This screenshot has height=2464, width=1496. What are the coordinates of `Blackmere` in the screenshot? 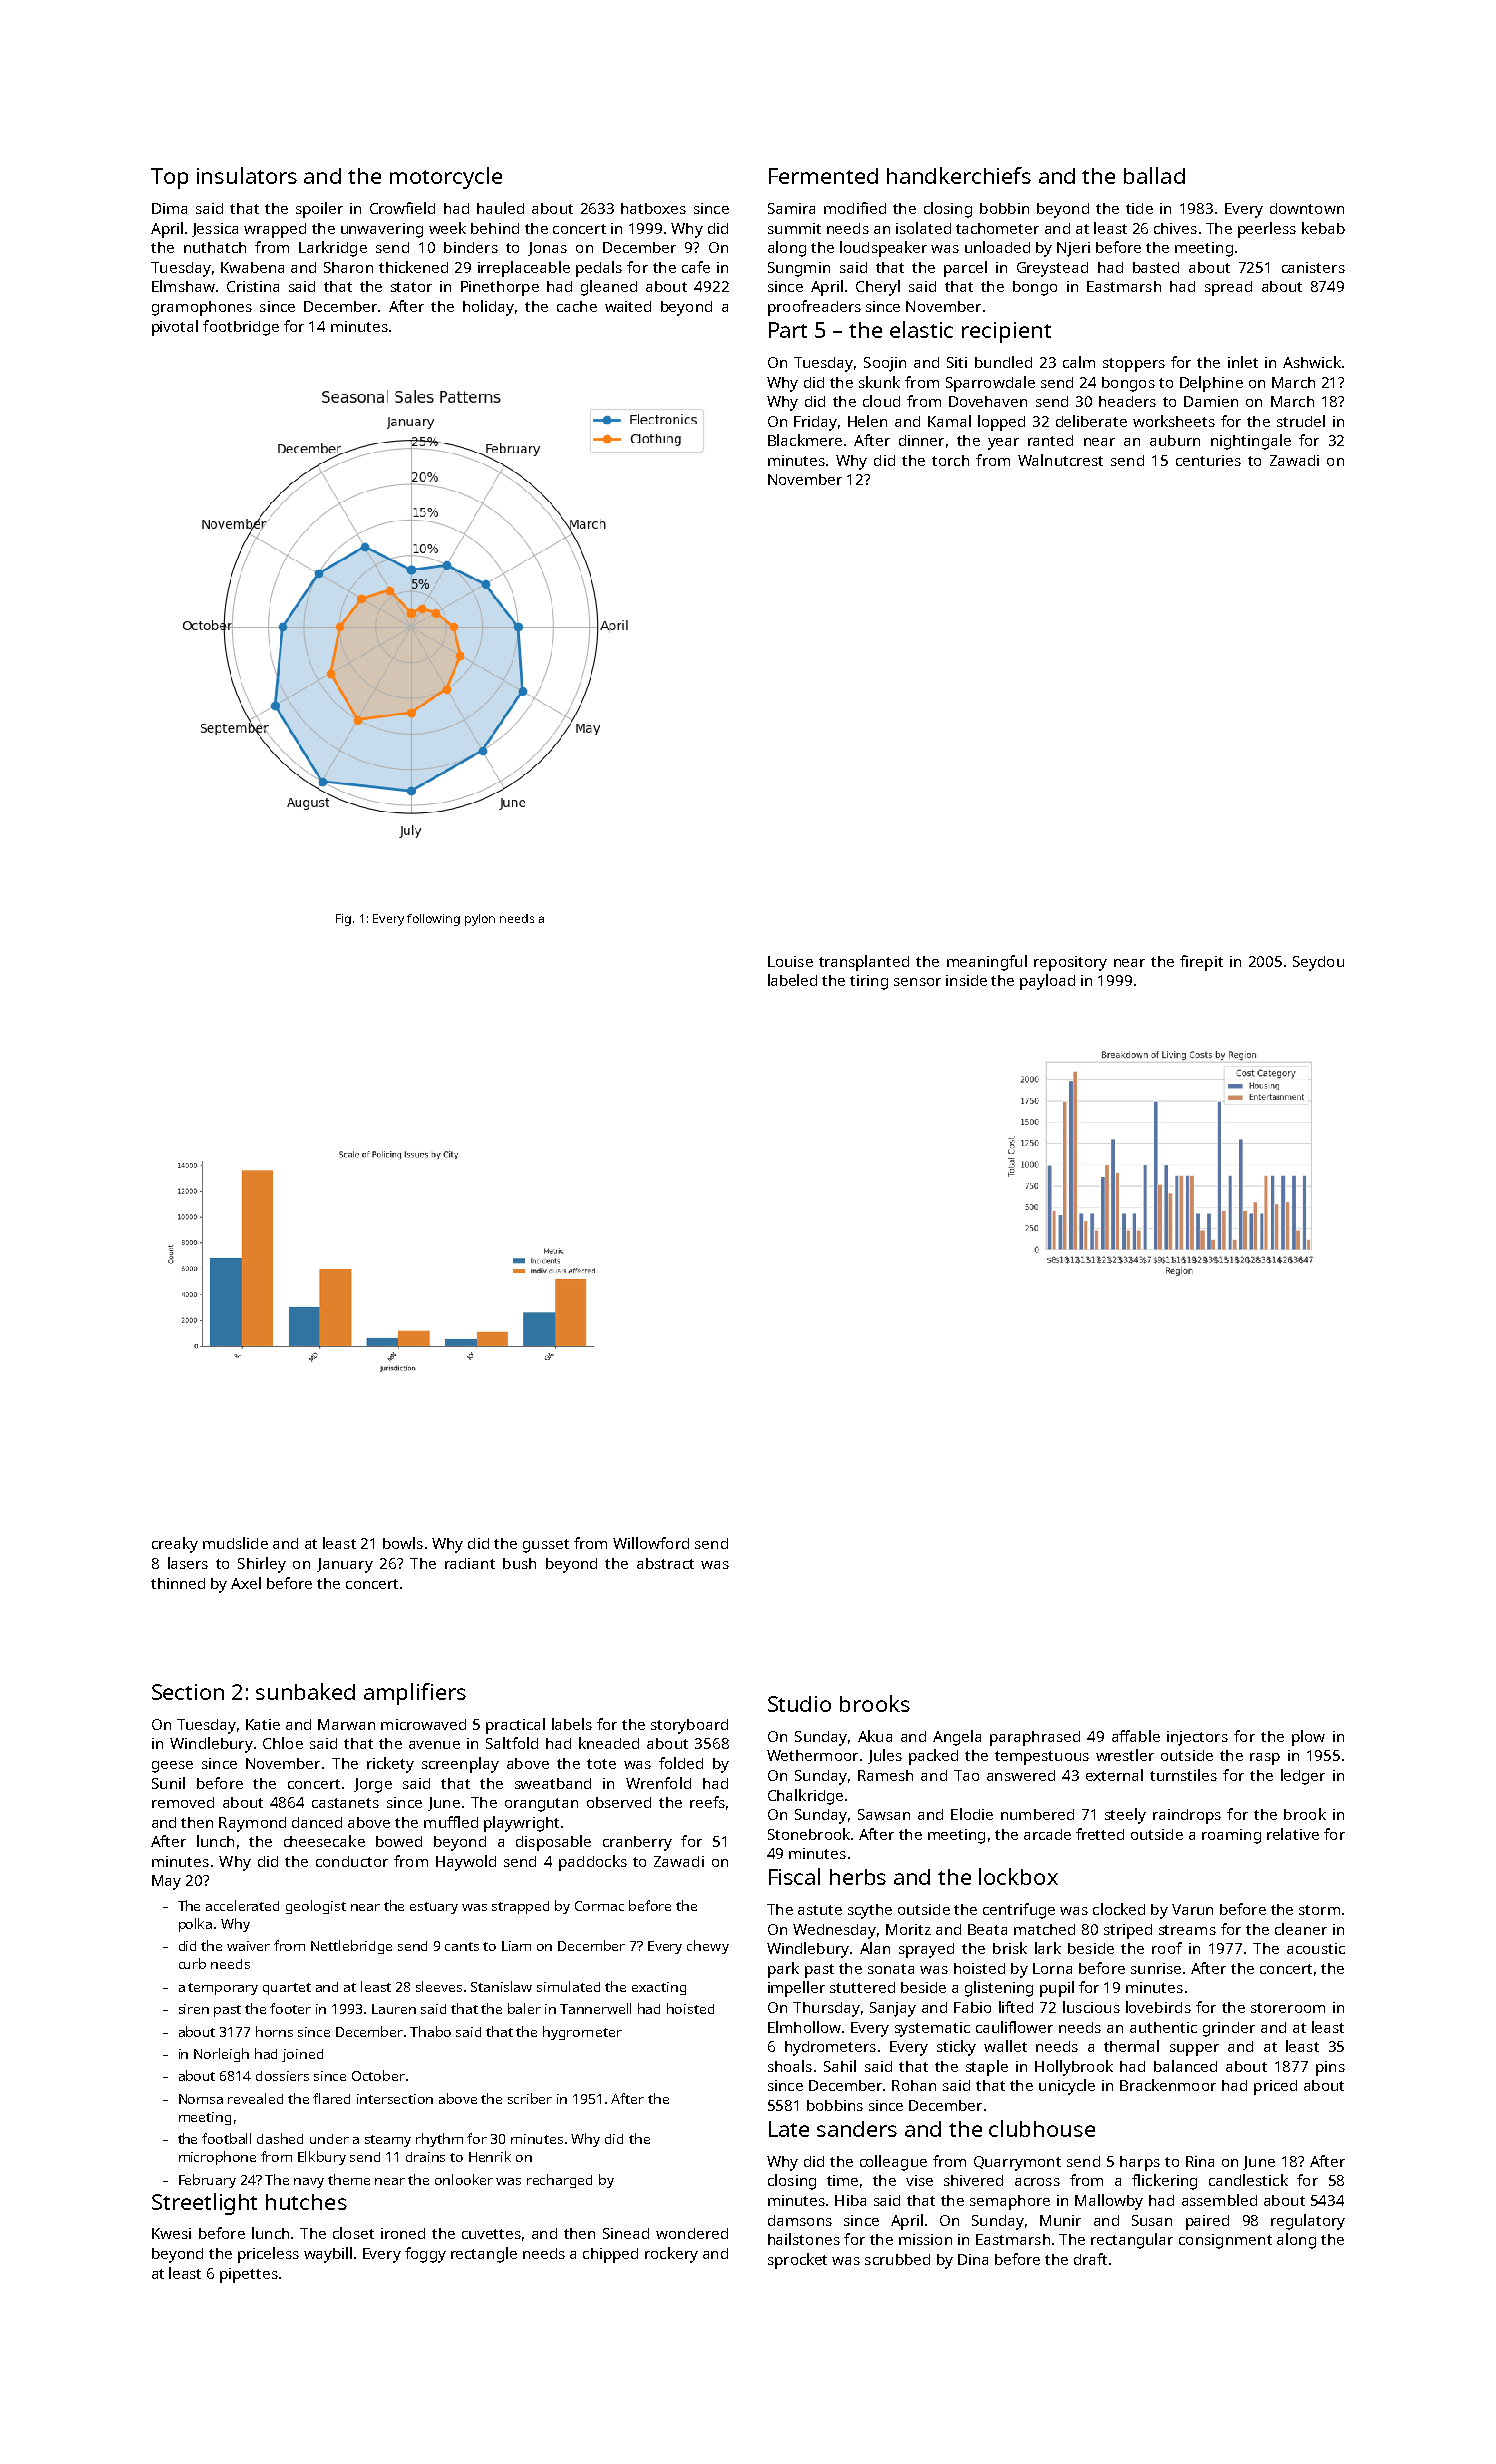 It's located at (805, 440).
